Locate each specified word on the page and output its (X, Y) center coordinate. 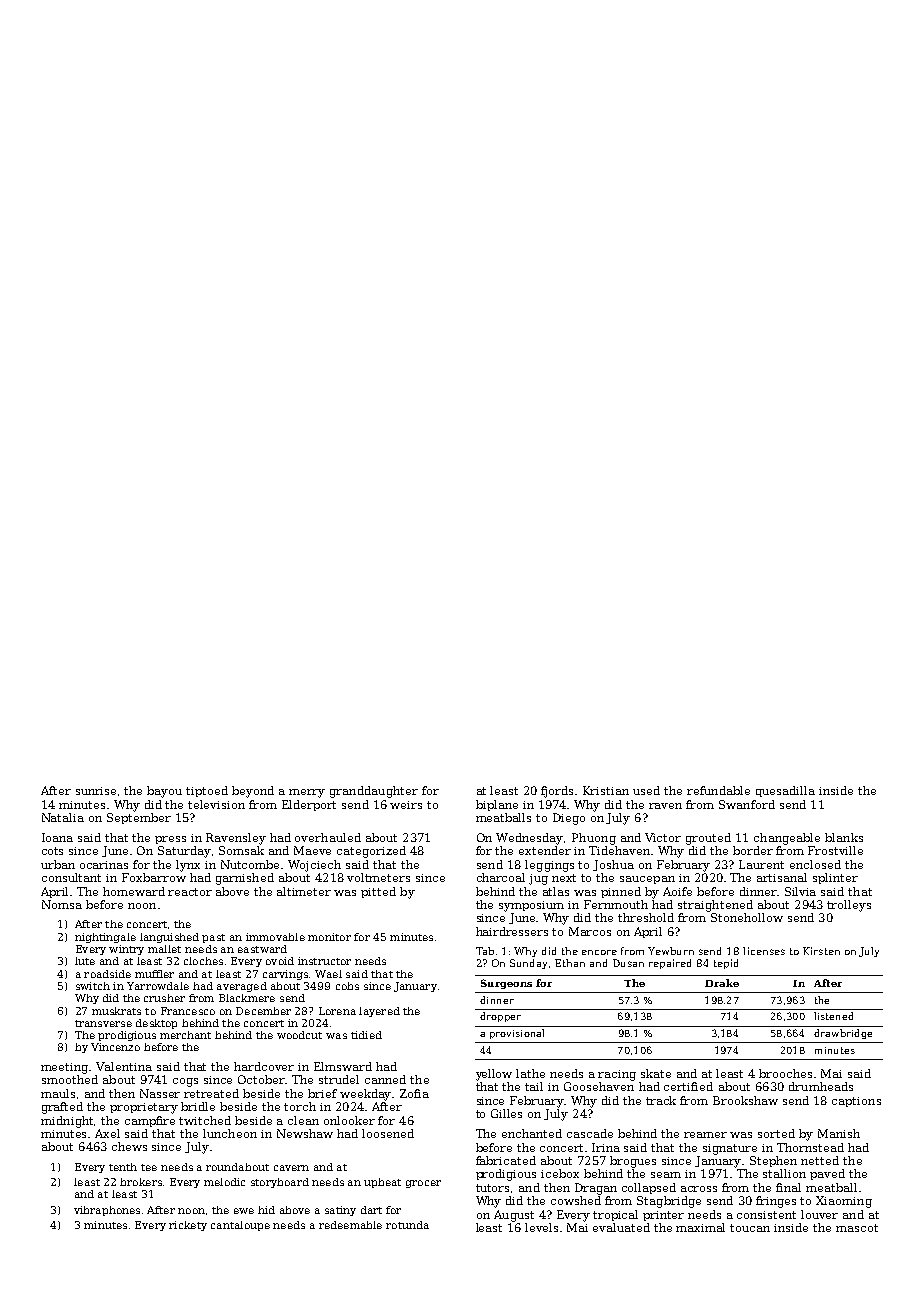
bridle (198, 1106)
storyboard (280, 1183)
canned (385, 1079)
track (661, 1100)
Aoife (677, 891)
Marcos (590, 931)
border (753, 850)
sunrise (96, 791)
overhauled (328, 837)
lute (85, 961)
